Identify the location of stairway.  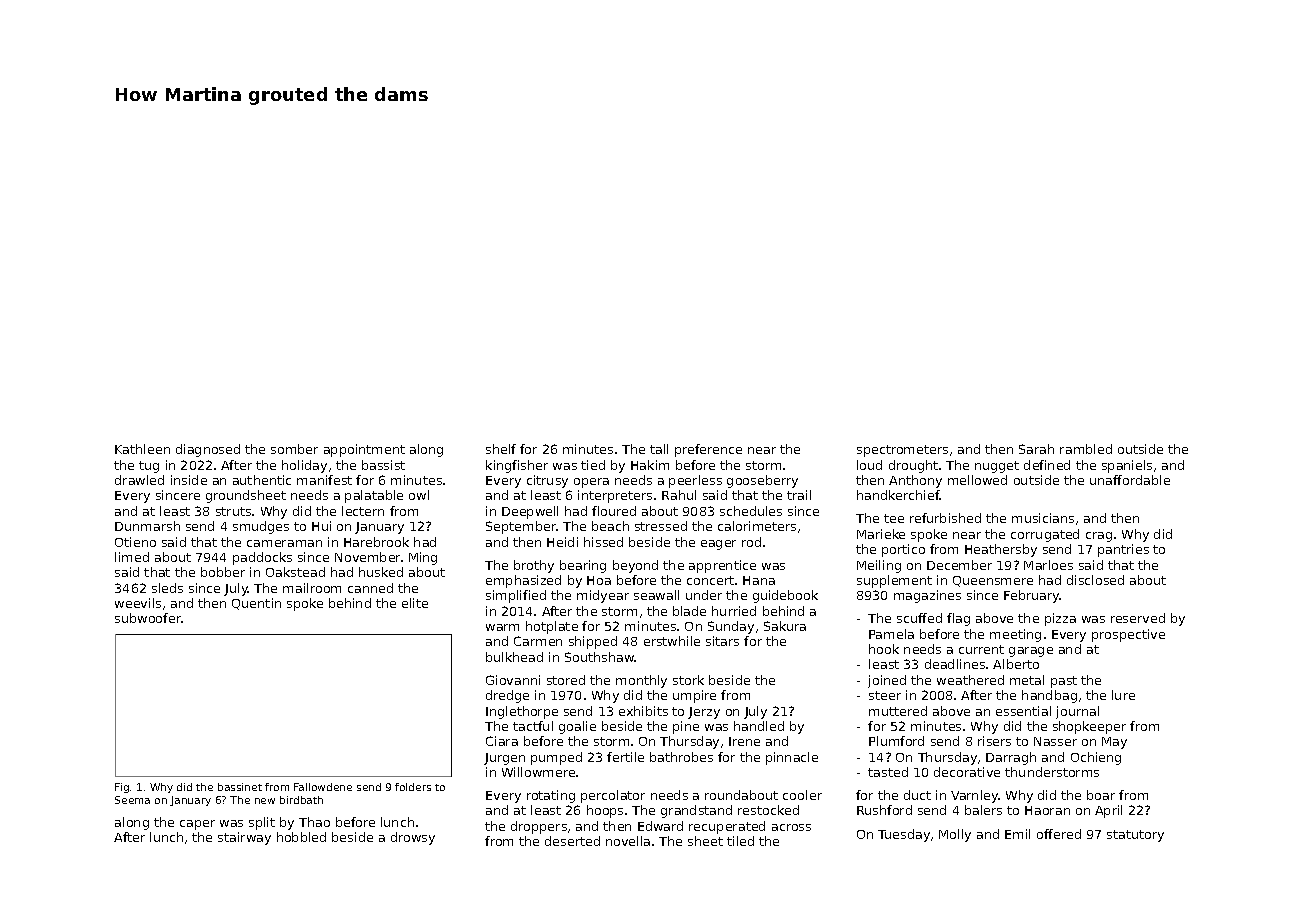
(244, 838).
